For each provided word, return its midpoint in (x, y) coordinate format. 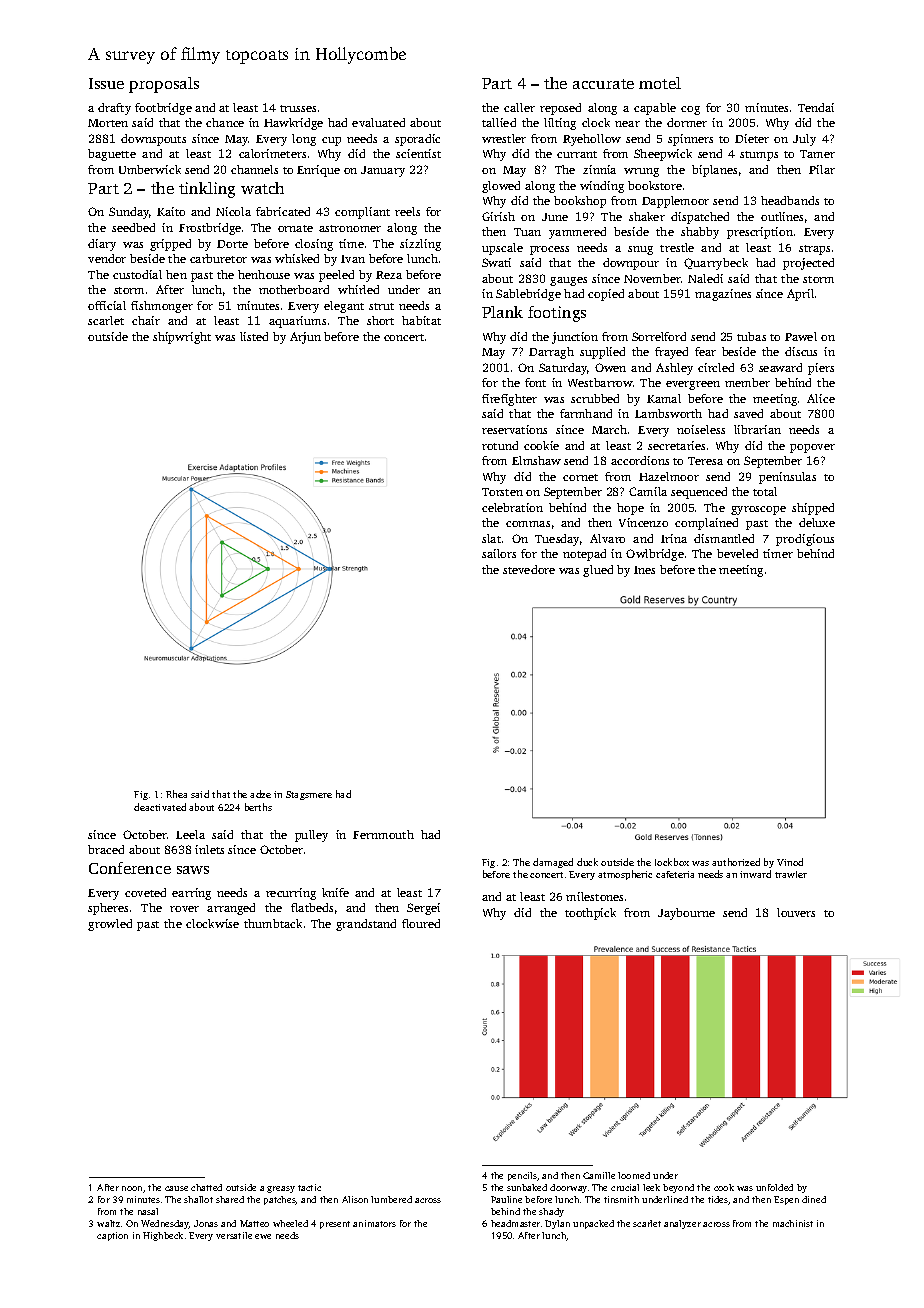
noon (132, 1188)
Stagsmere (309, 795)
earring (191, 894)
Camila (648, 491)
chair (146, 320)
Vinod (790, 862)
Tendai (816, 107)
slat (491, 538)
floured (421, 923)
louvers (796, 912)
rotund (500, 445)
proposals (164, 85)
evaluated (378, 122)
